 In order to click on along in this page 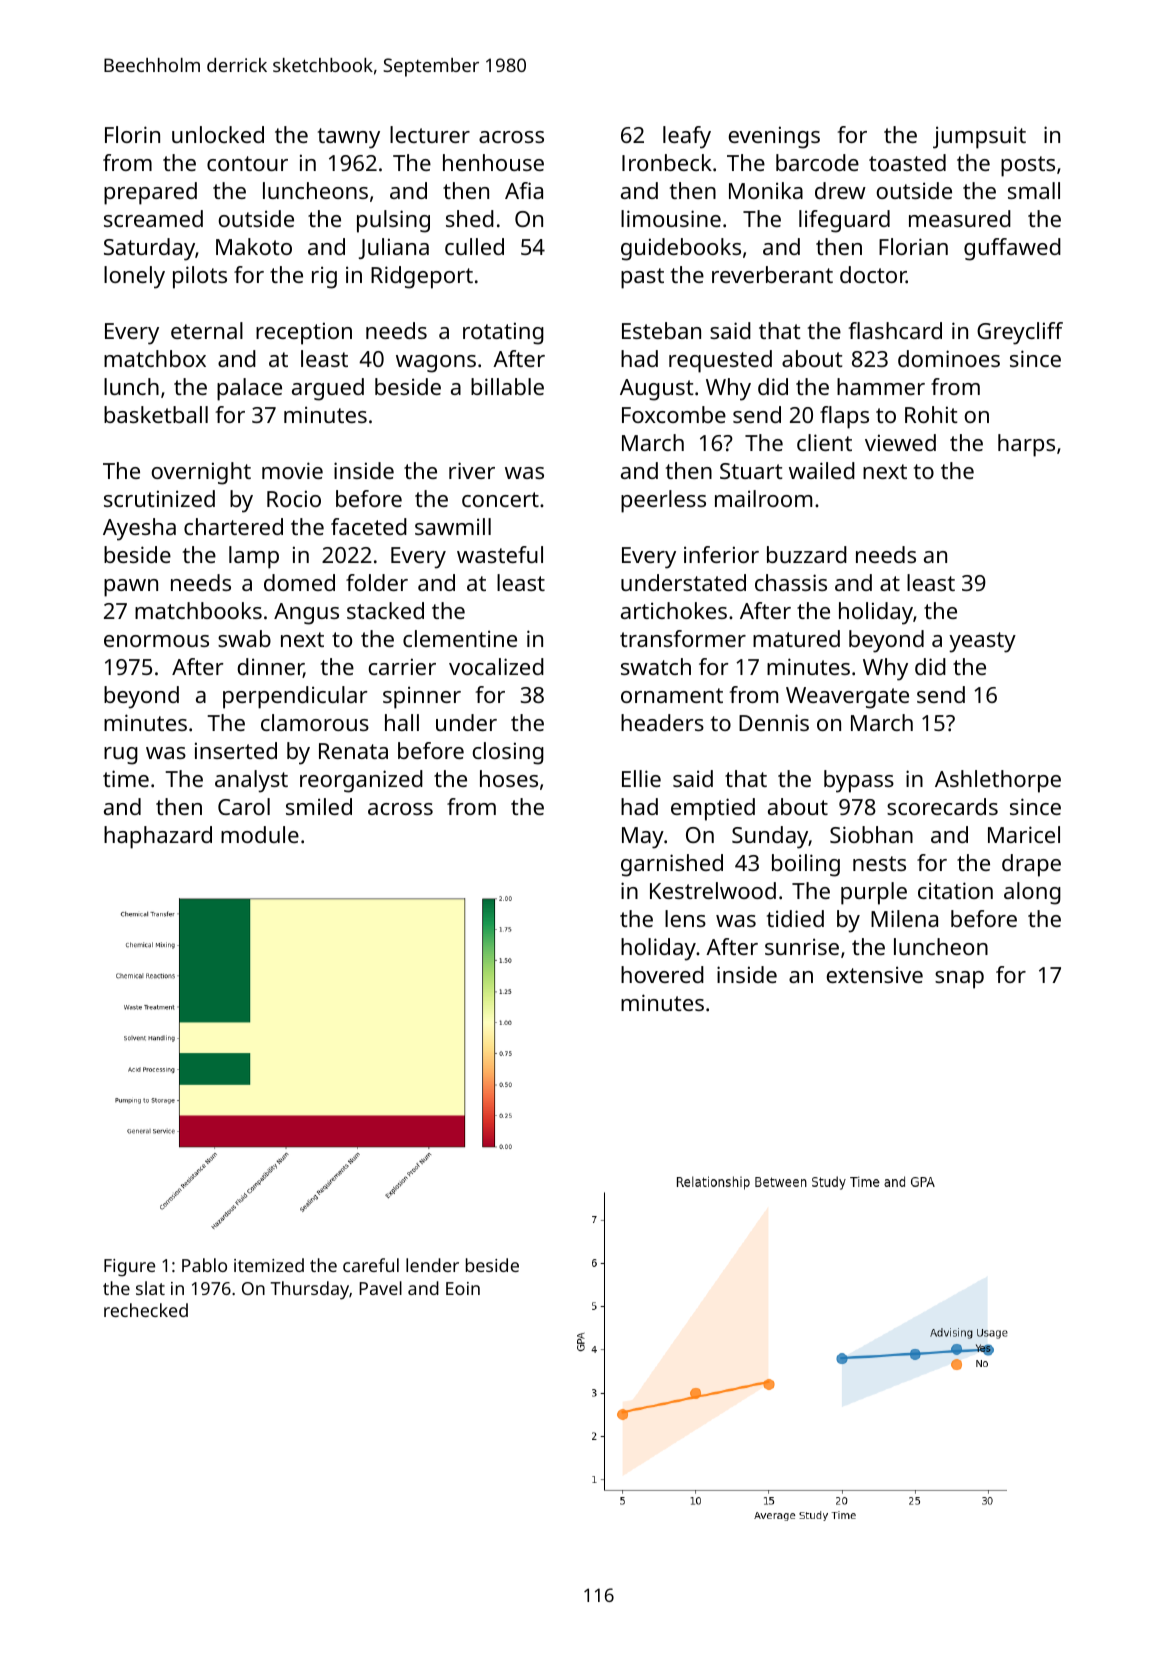, I will do `click(1032, 893)`.
